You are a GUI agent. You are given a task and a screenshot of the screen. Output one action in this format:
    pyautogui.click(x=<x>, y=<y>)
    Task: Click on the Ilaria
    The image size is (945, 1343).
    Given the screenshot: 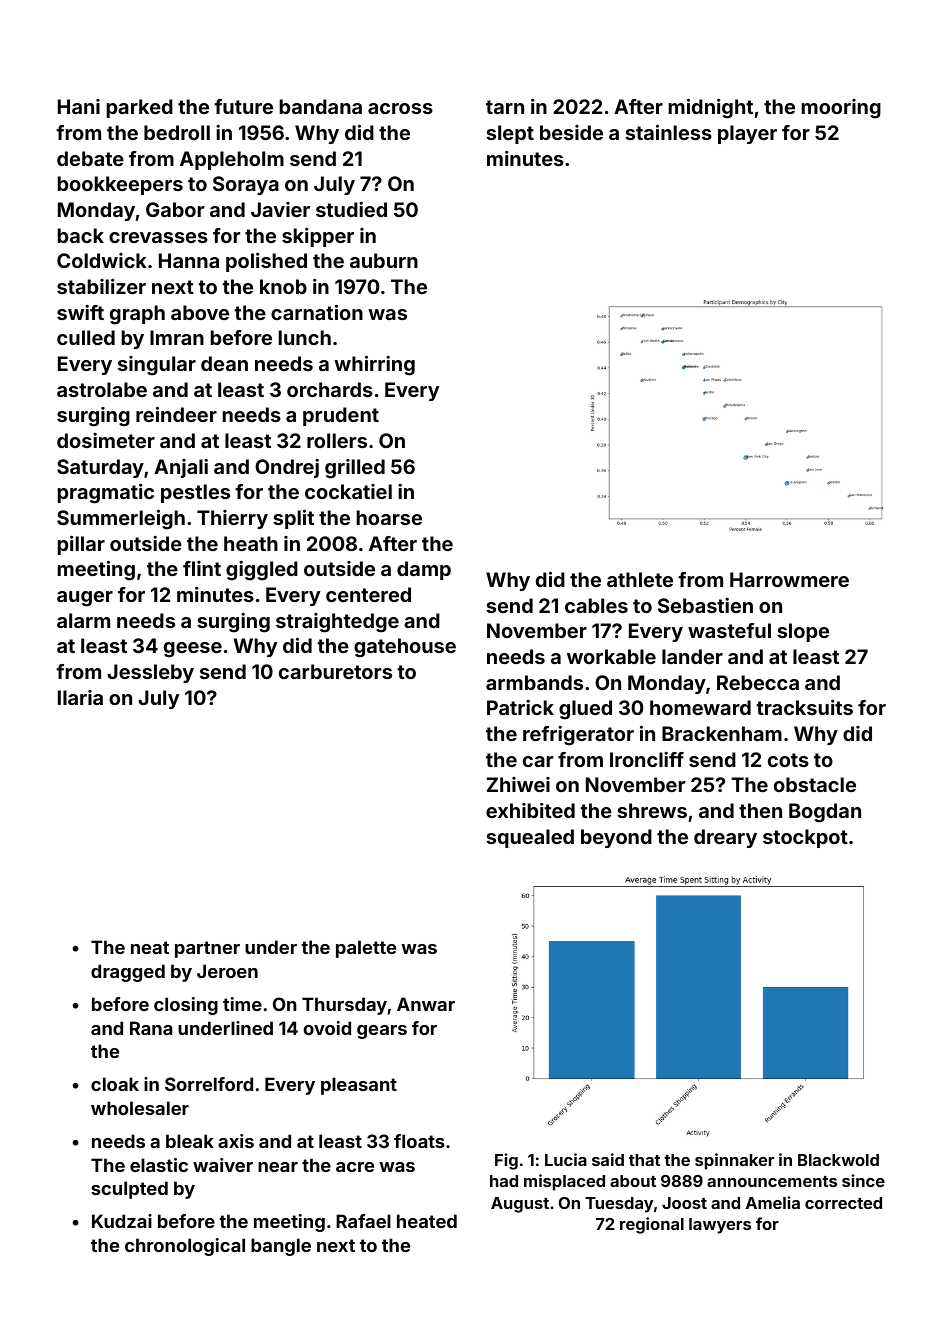 What is the action you would take?
    pyautogui.click(x=80, y=697)
